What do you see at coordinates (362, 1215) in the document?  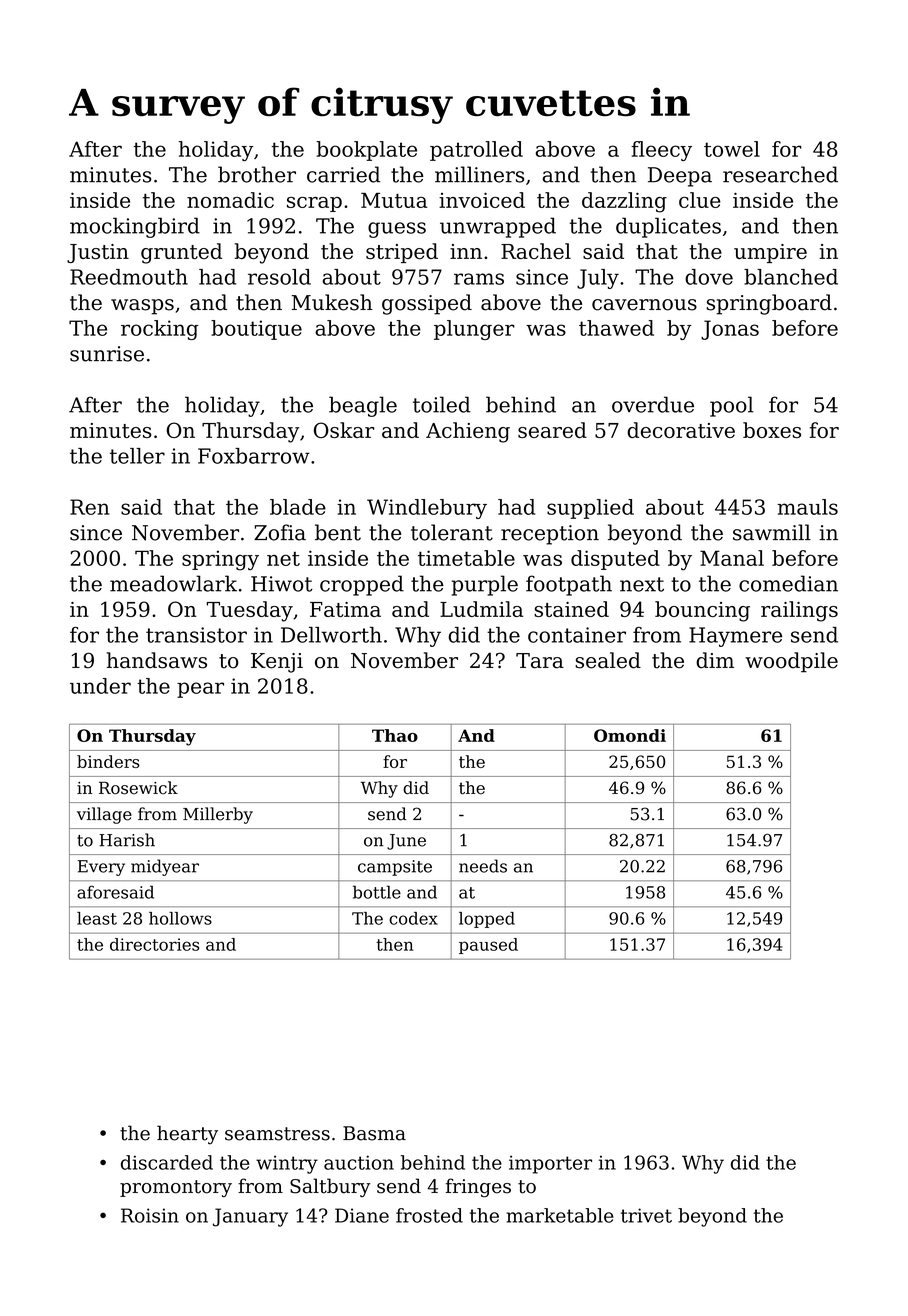 I see `Diane` at bounding box center [362, 1215].
